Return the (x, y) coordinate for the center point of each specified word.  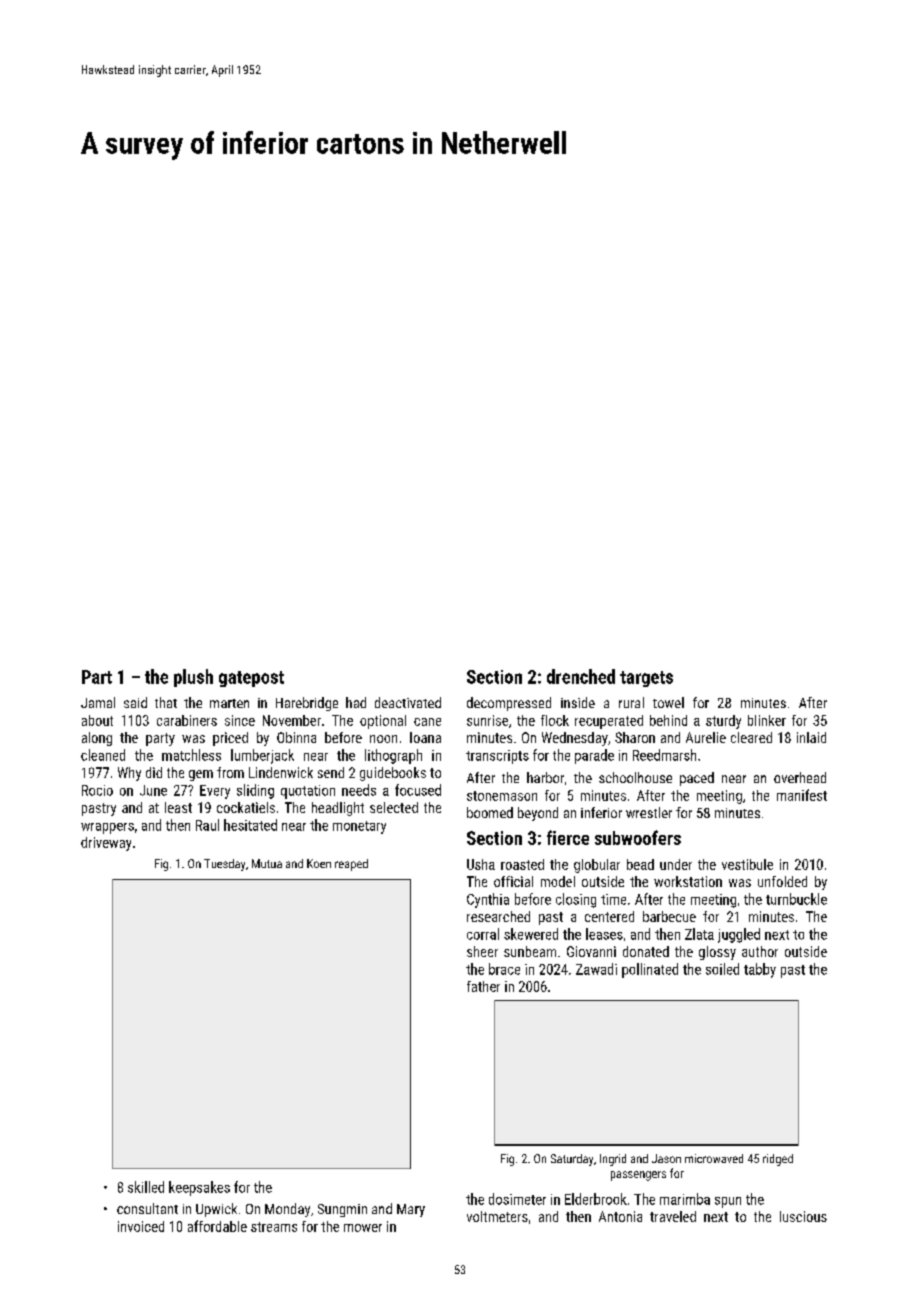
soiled (722, 969)
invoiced (141, 1226)
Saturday (572, 1160)
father (483, 986)
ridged (778, 1160)
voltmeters (497, 1216)
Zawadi (596, 969)
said (135, 702)
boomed (490, 812)
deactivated (408, 702)
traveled (673, 1216)
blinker (767, 720)
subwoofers (638, 837)
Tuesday (224, 865)
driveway (106, 844)
